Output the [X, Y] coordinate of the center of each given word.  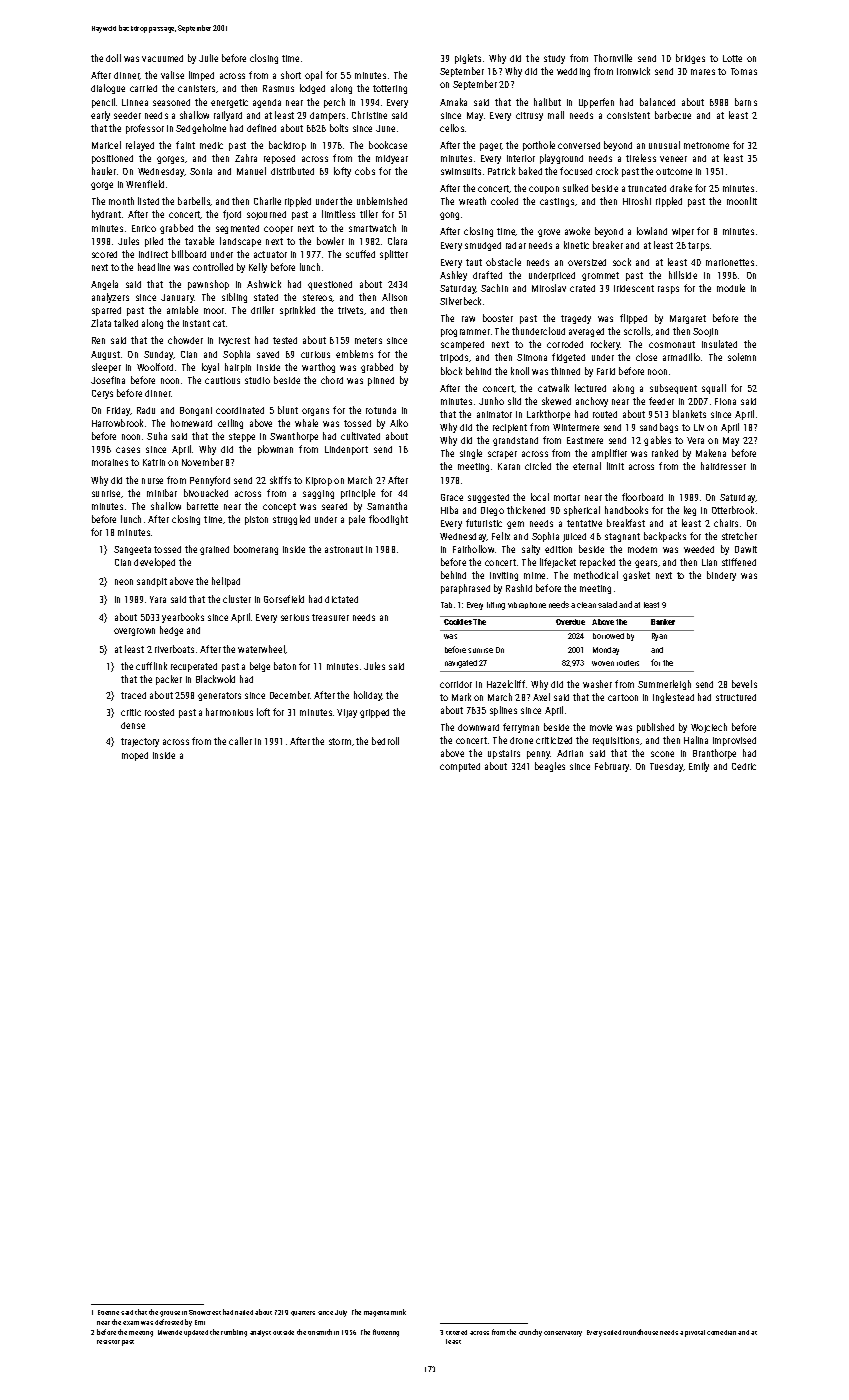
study [554, 59]
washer [597, 684]
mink [398, 1312]
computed [460, 767]
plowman [275, 450]
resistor [108, 1342]
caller [240, 741]
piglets [468, 59]
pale [357, 520]
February [612, 767]
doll [113, 58]
